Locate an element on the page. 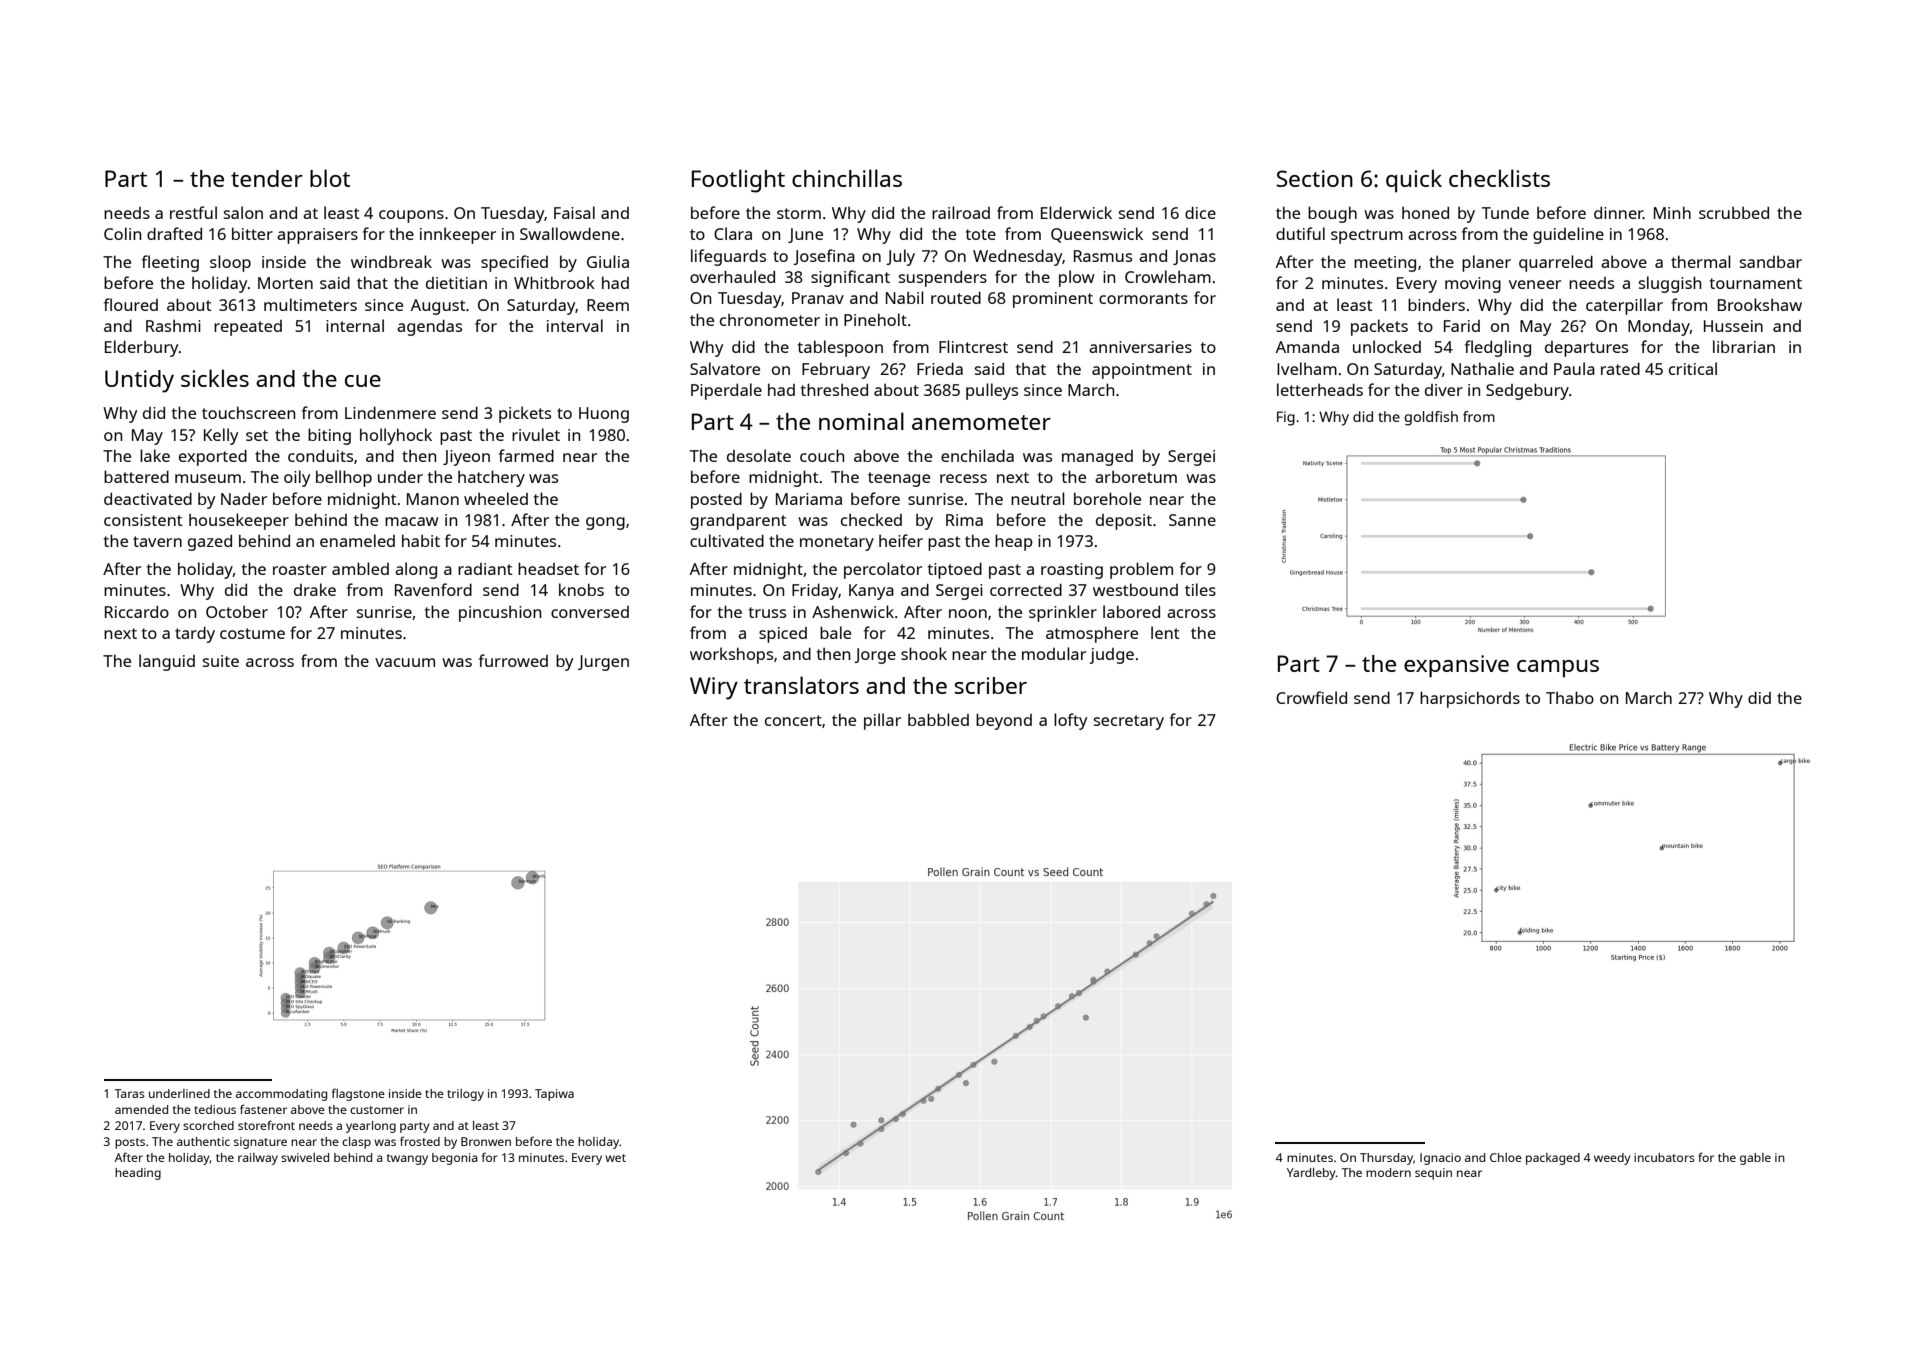 This page has height=1347, width=1906. Jurgen is located at coordinates (603, 663).
